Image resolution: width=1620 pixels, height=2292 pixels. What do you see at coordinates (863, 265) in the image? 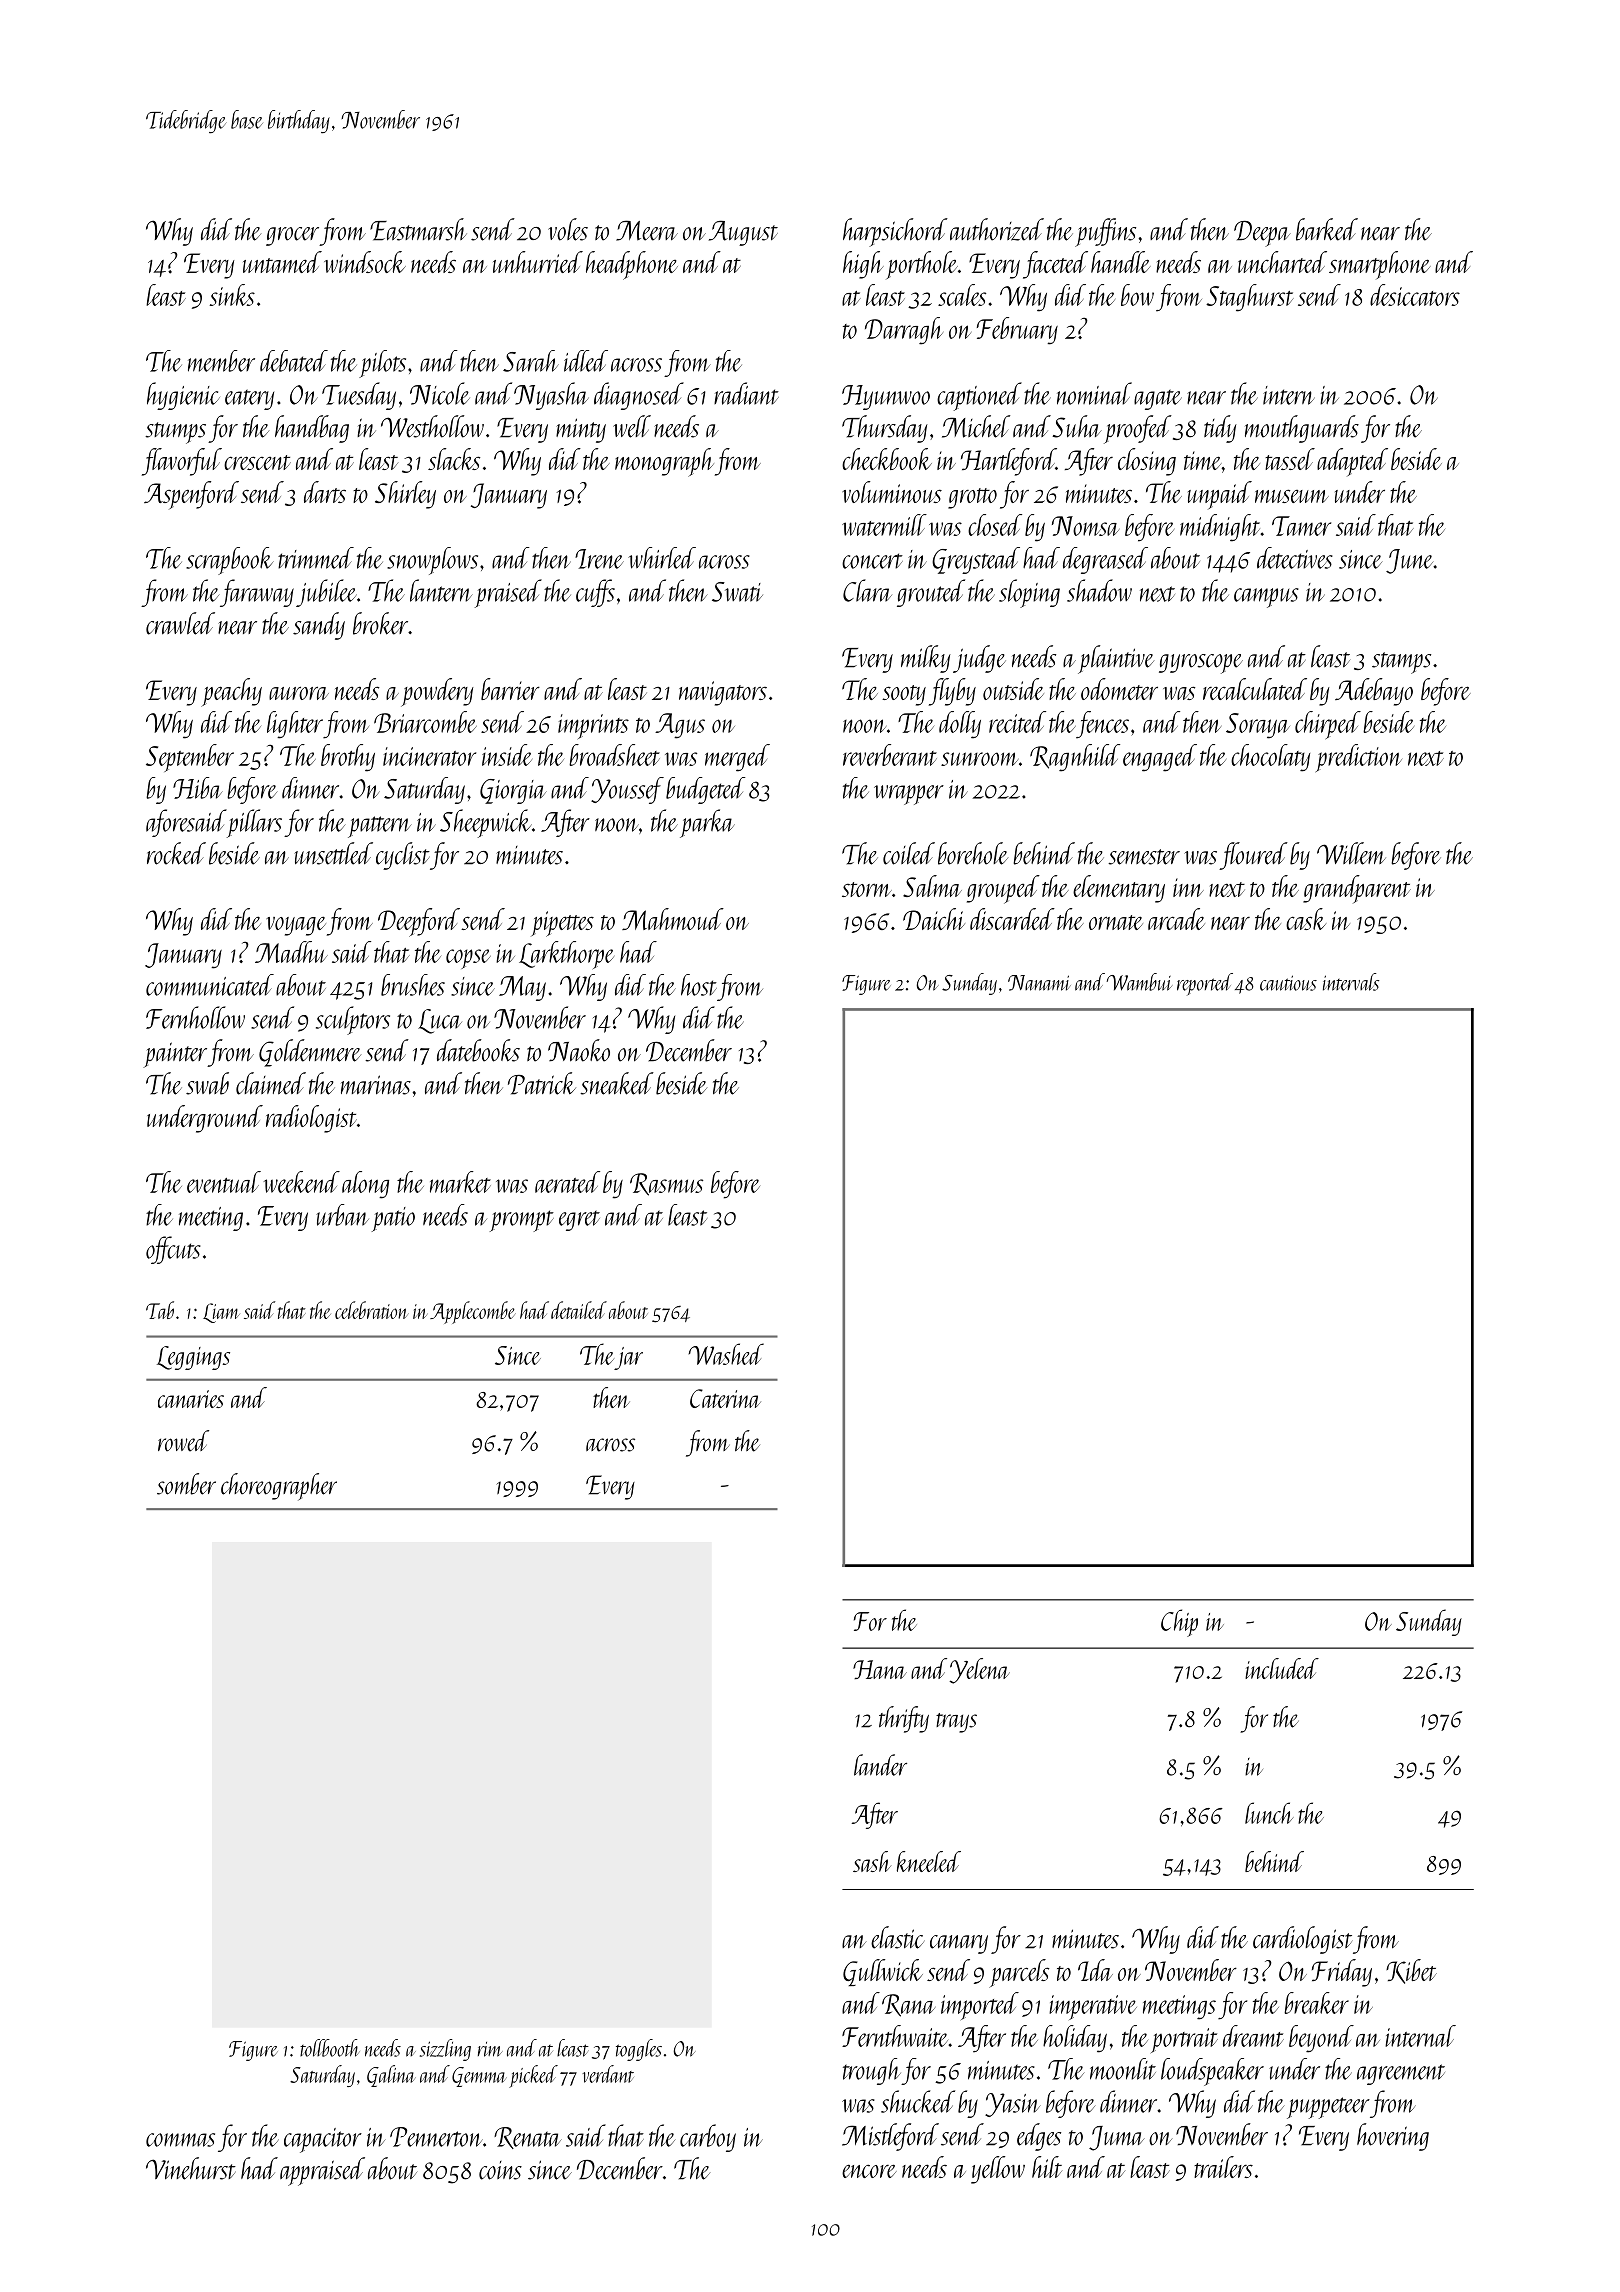
I see `high` at bounding box center [863, 265].
